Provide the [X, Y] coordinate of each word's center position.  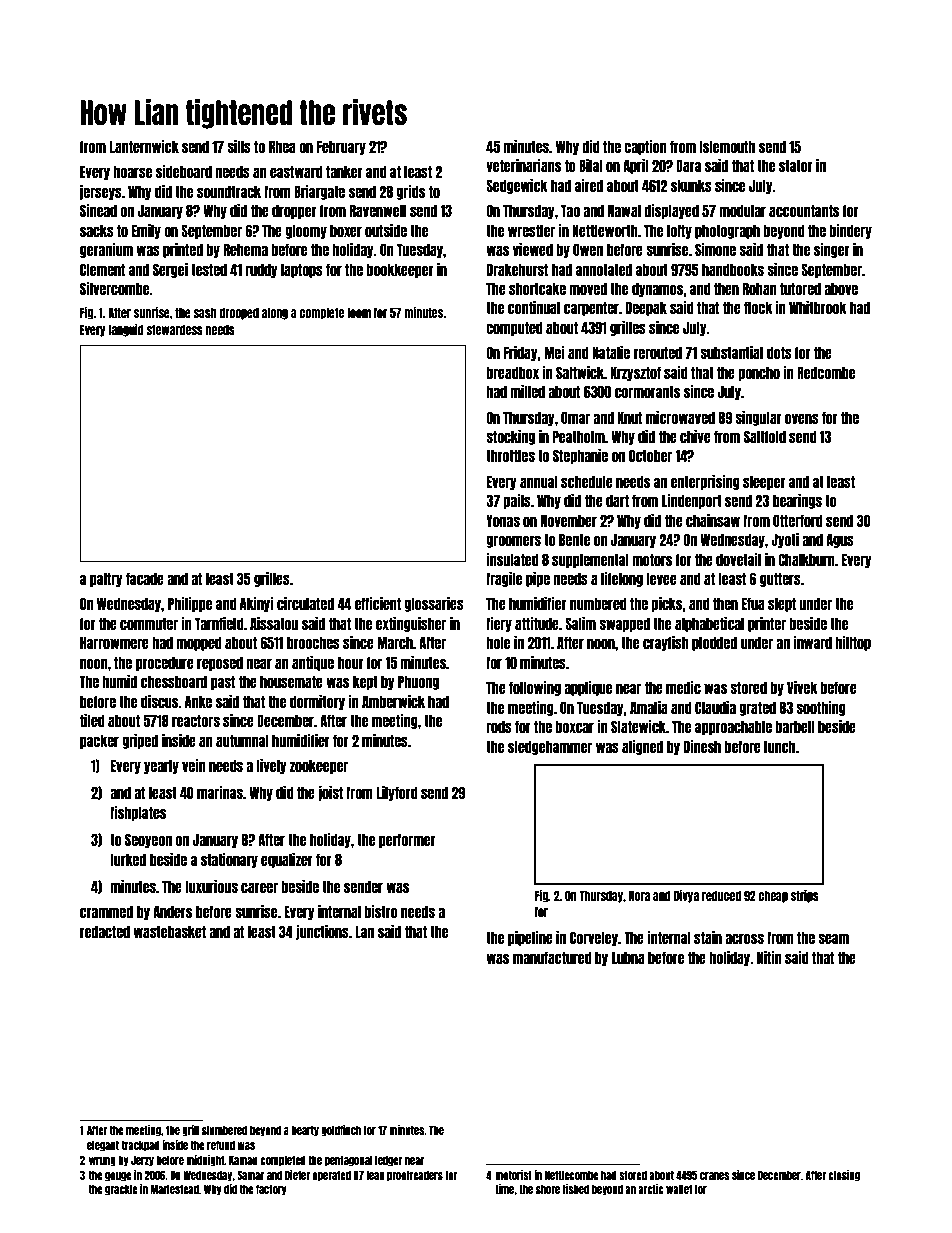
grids [410, 192]
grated [757, 708]
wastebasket [169, 931]
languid [126, 330]
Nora [639, 895]
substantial [731, 352]
